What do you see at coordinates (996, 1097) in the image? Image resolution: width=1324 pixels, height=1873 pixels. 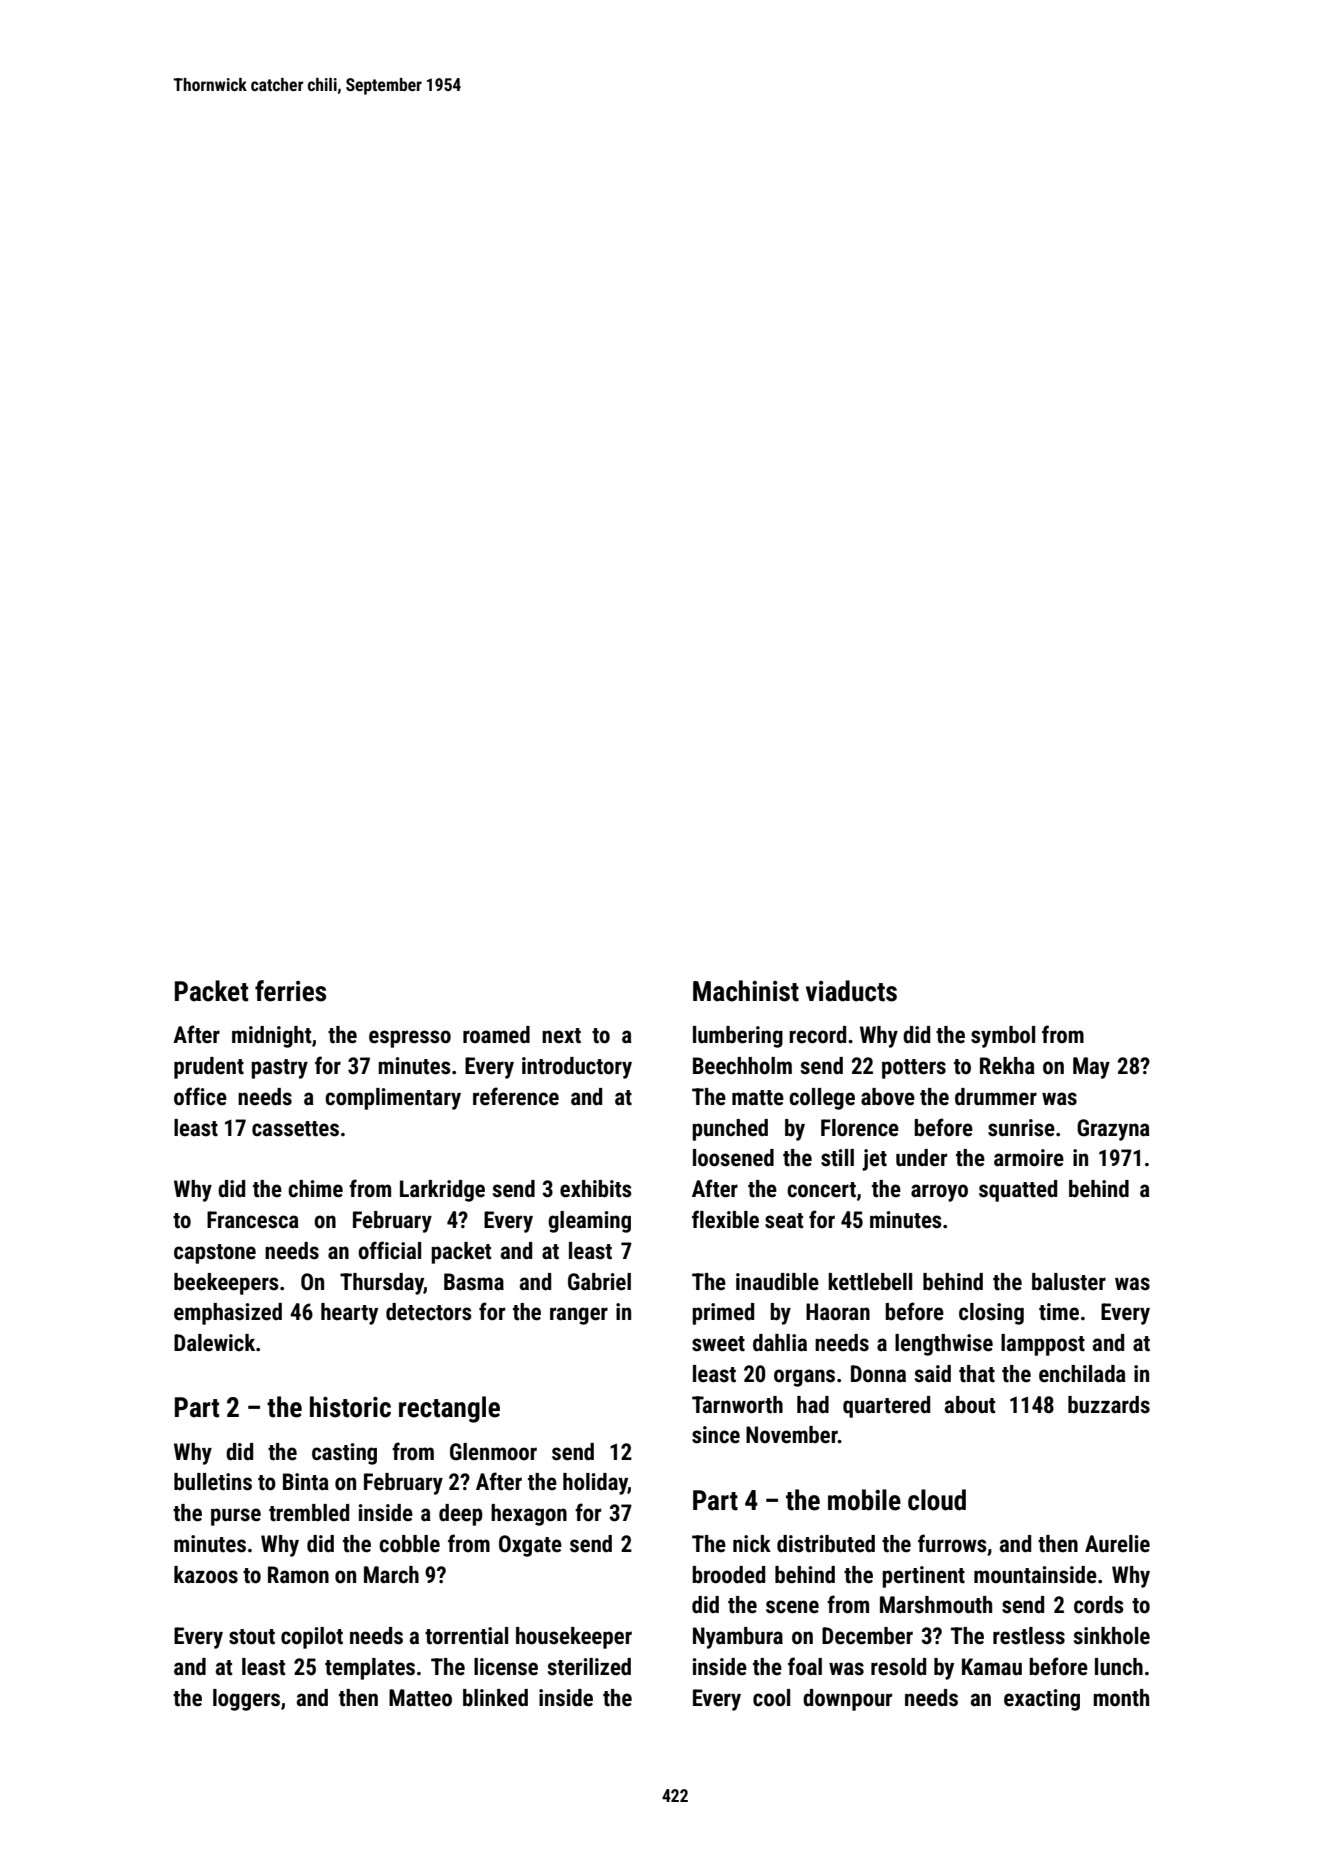 I see `drummer` at bounding box center [996, 1097].
